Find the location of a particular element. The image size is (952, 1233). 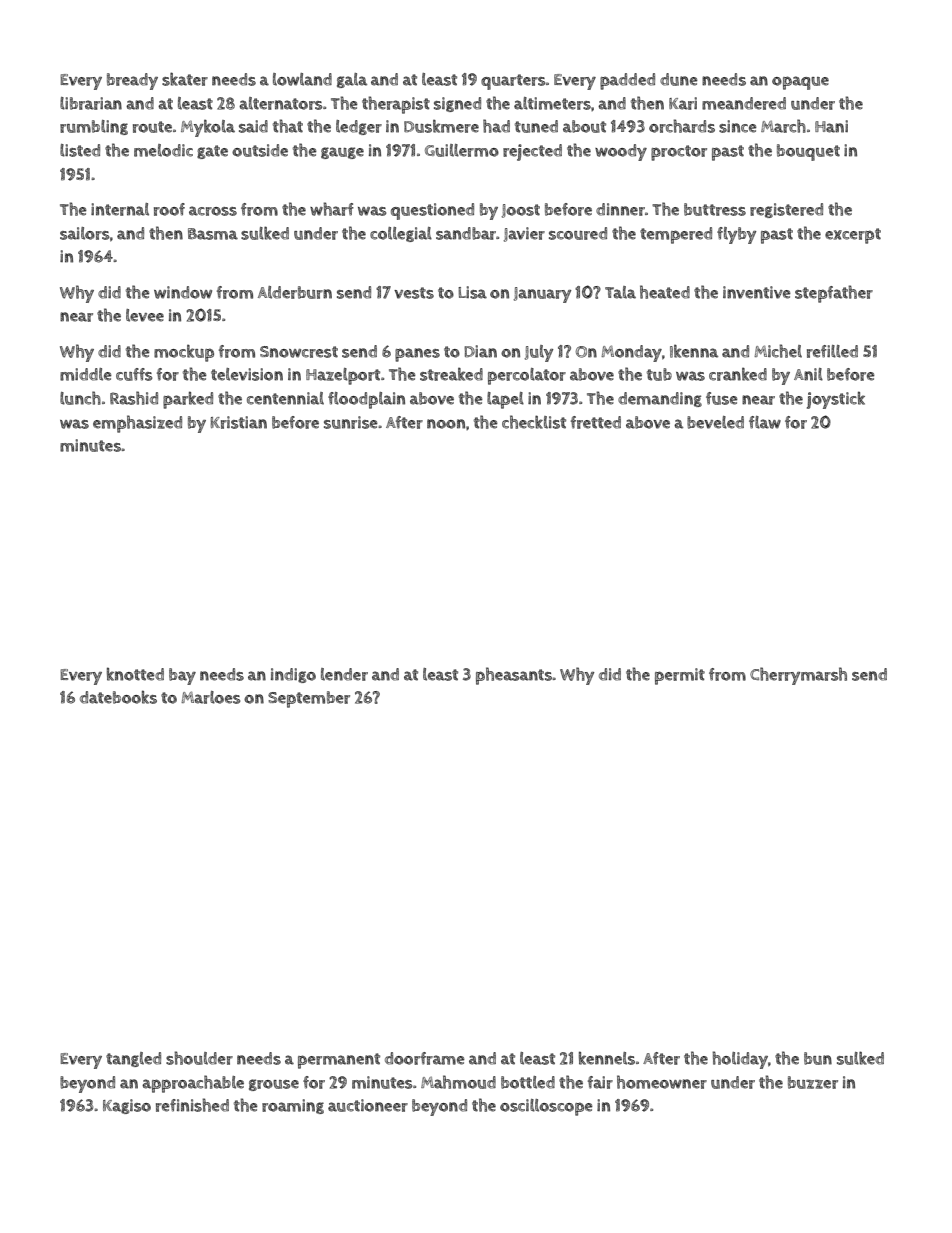

internal is located at coordinates (120, 209).
